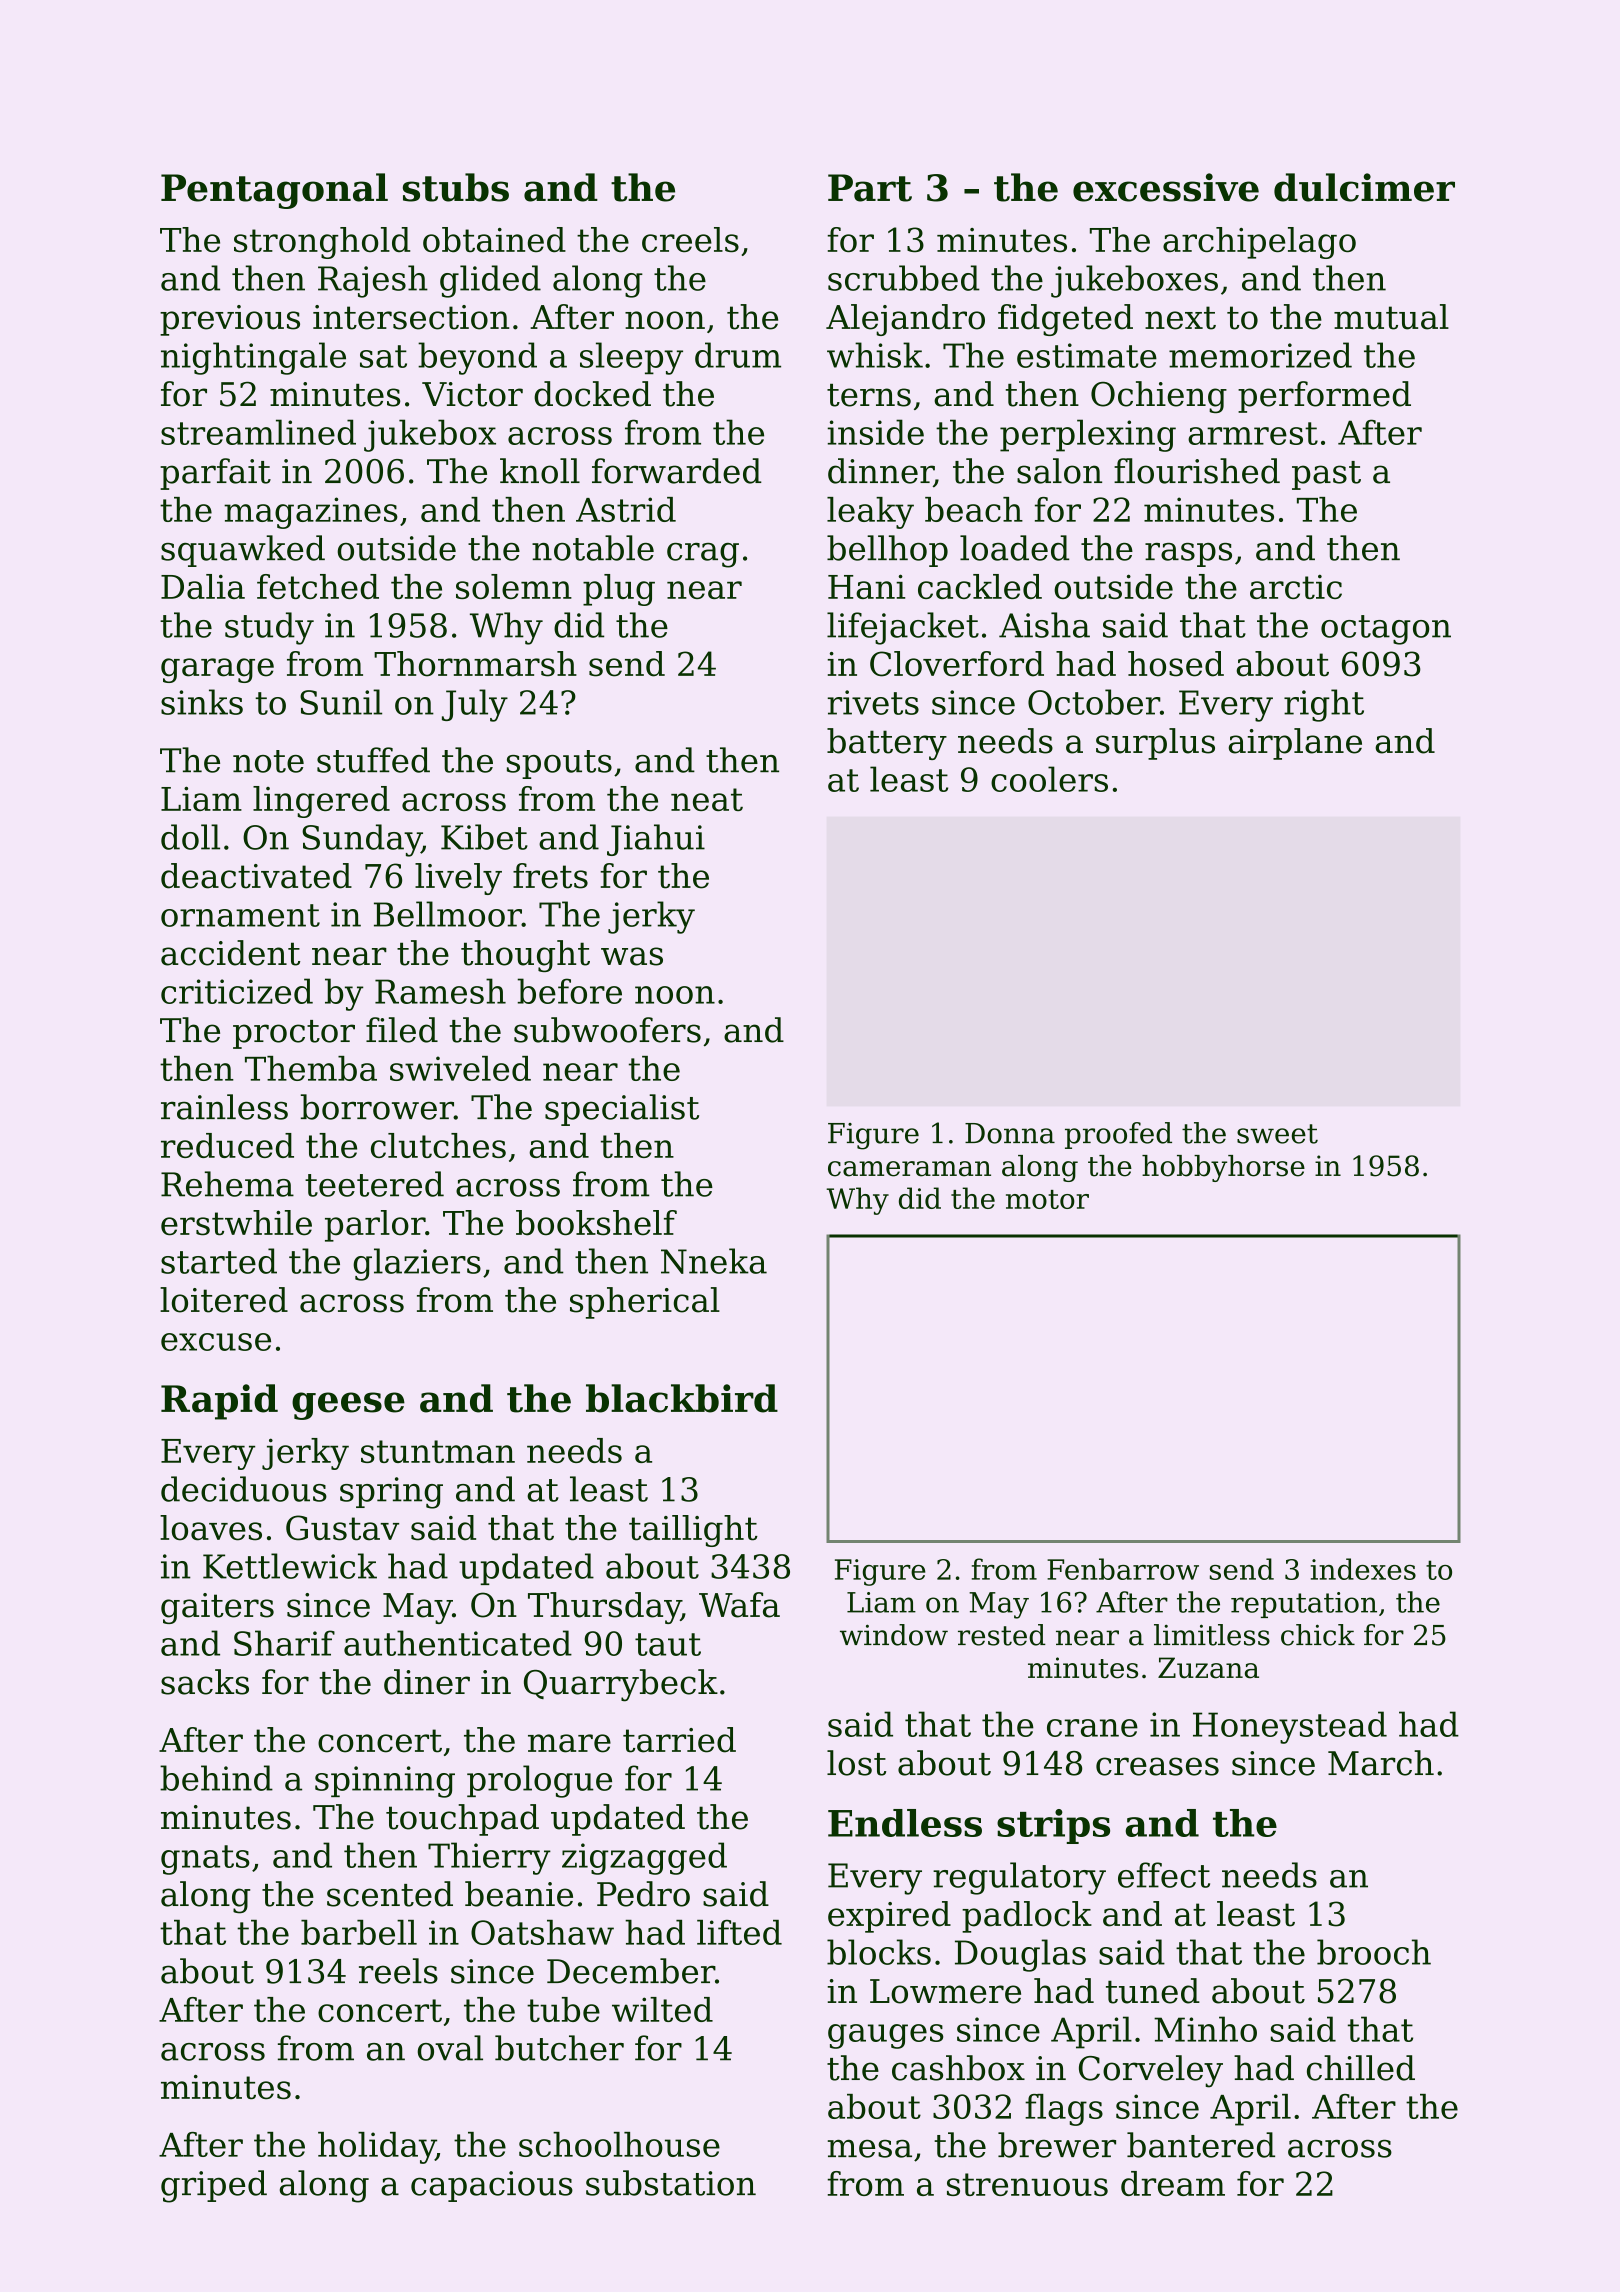 This screenshot has height=2292, width=1620. What do you see at coordinates (873, 702) in the screenshot?
I see `rivets` at bounding box center [873, 702].
